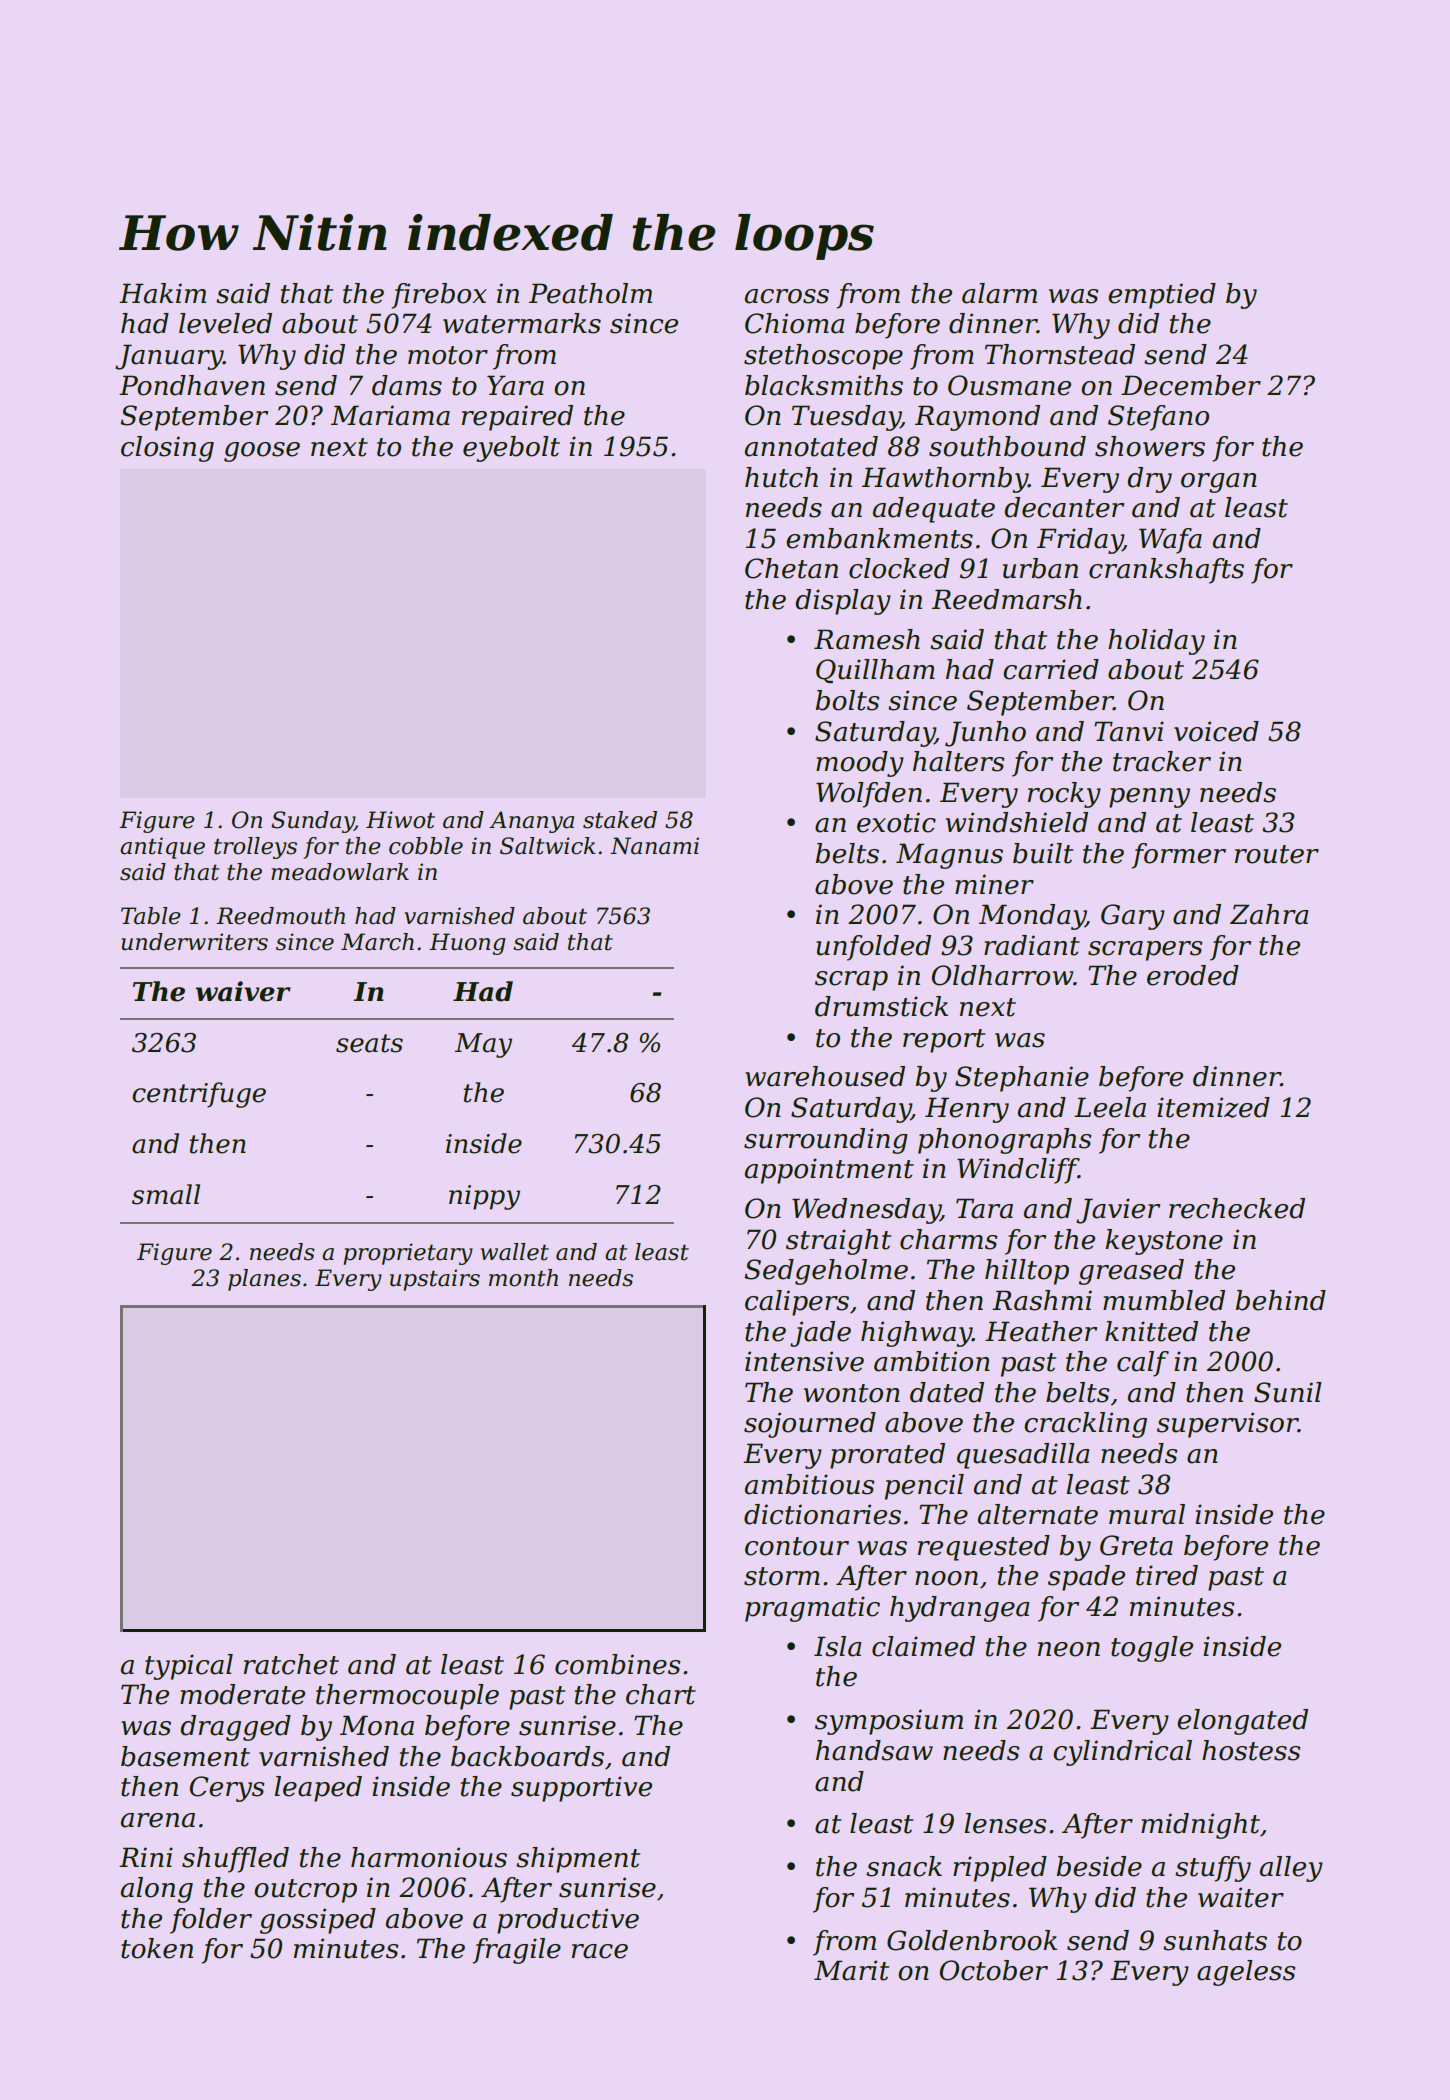 The image size is (1450, 2100). Describe the element at coordinates (390, 415) in the document. I see `Mariama` at that location.
